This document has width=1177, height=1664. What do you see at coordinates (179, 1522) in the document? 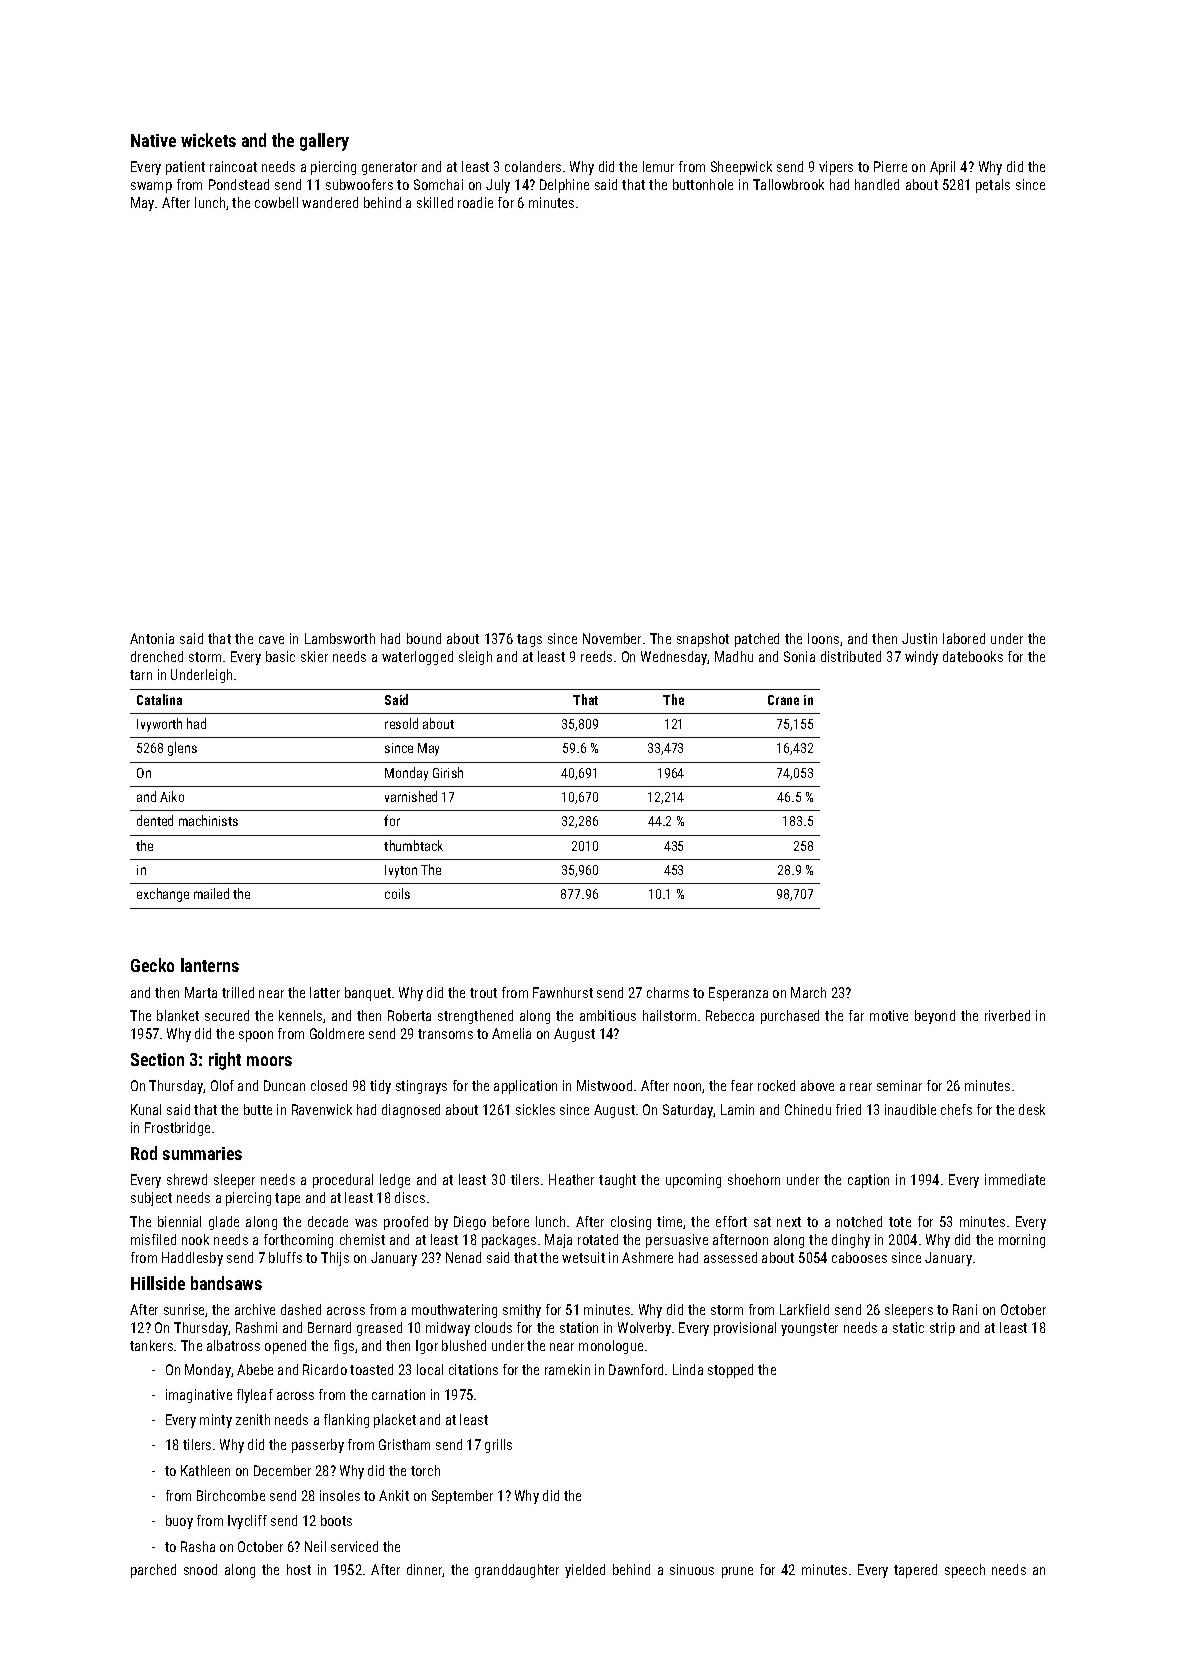
I see `buoy` at bounding box center [179, 1522].
